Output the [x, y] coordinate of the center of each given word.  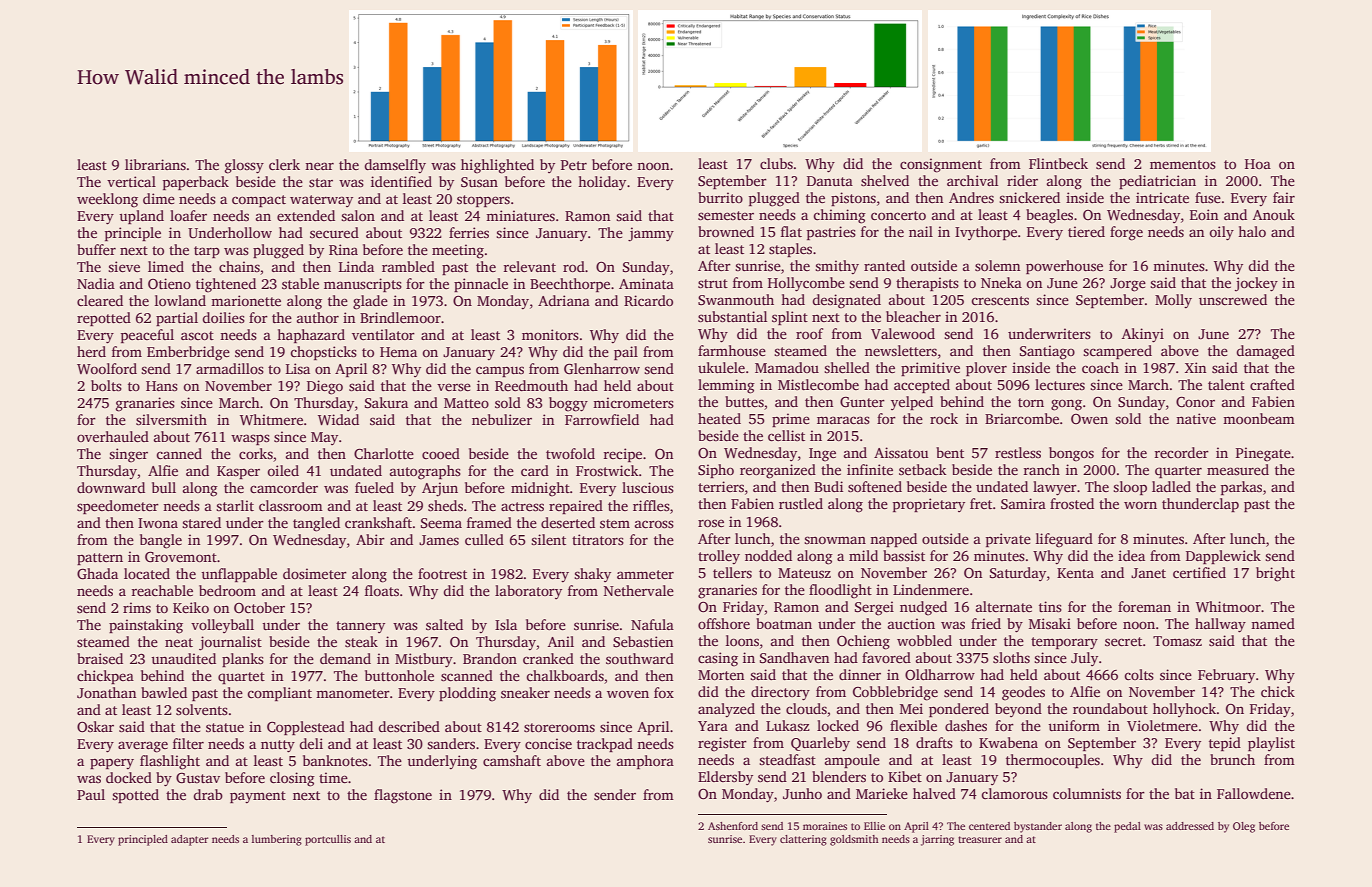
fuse [1208, 197]
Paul [91, 794]
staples [790, 250]
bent [950, 452]
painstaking [146, 626]
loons [742, 640]
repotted [104, 319]
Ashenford [733, 826]
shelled [847, 367]
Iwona [158, 523]
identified [401, 181]
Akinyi [1143, 335]
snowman [835, 540]
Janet [1148, 573]
